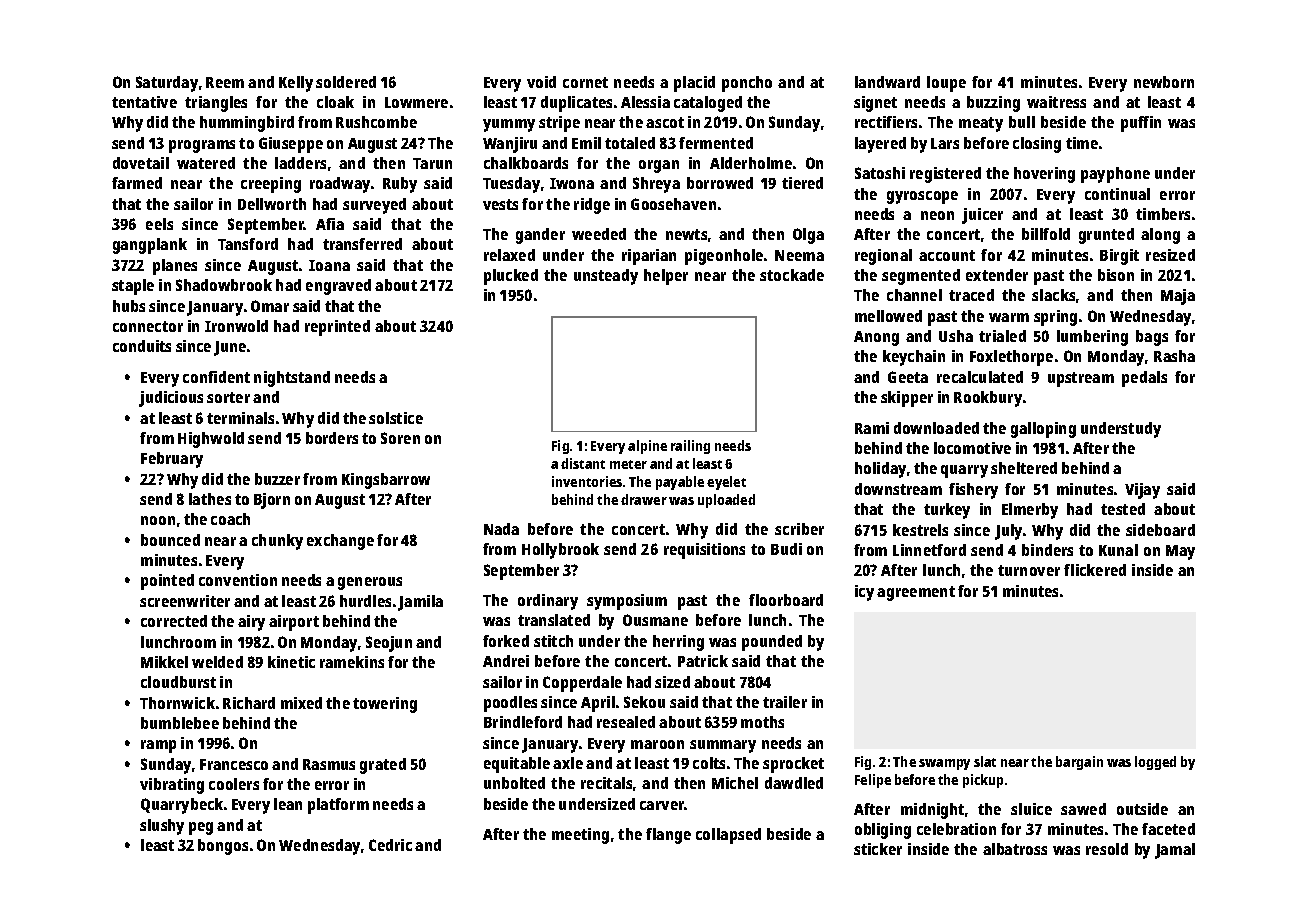 This screenshot has height=924, width=1308. I want to click on staple, so click(133, 287).
